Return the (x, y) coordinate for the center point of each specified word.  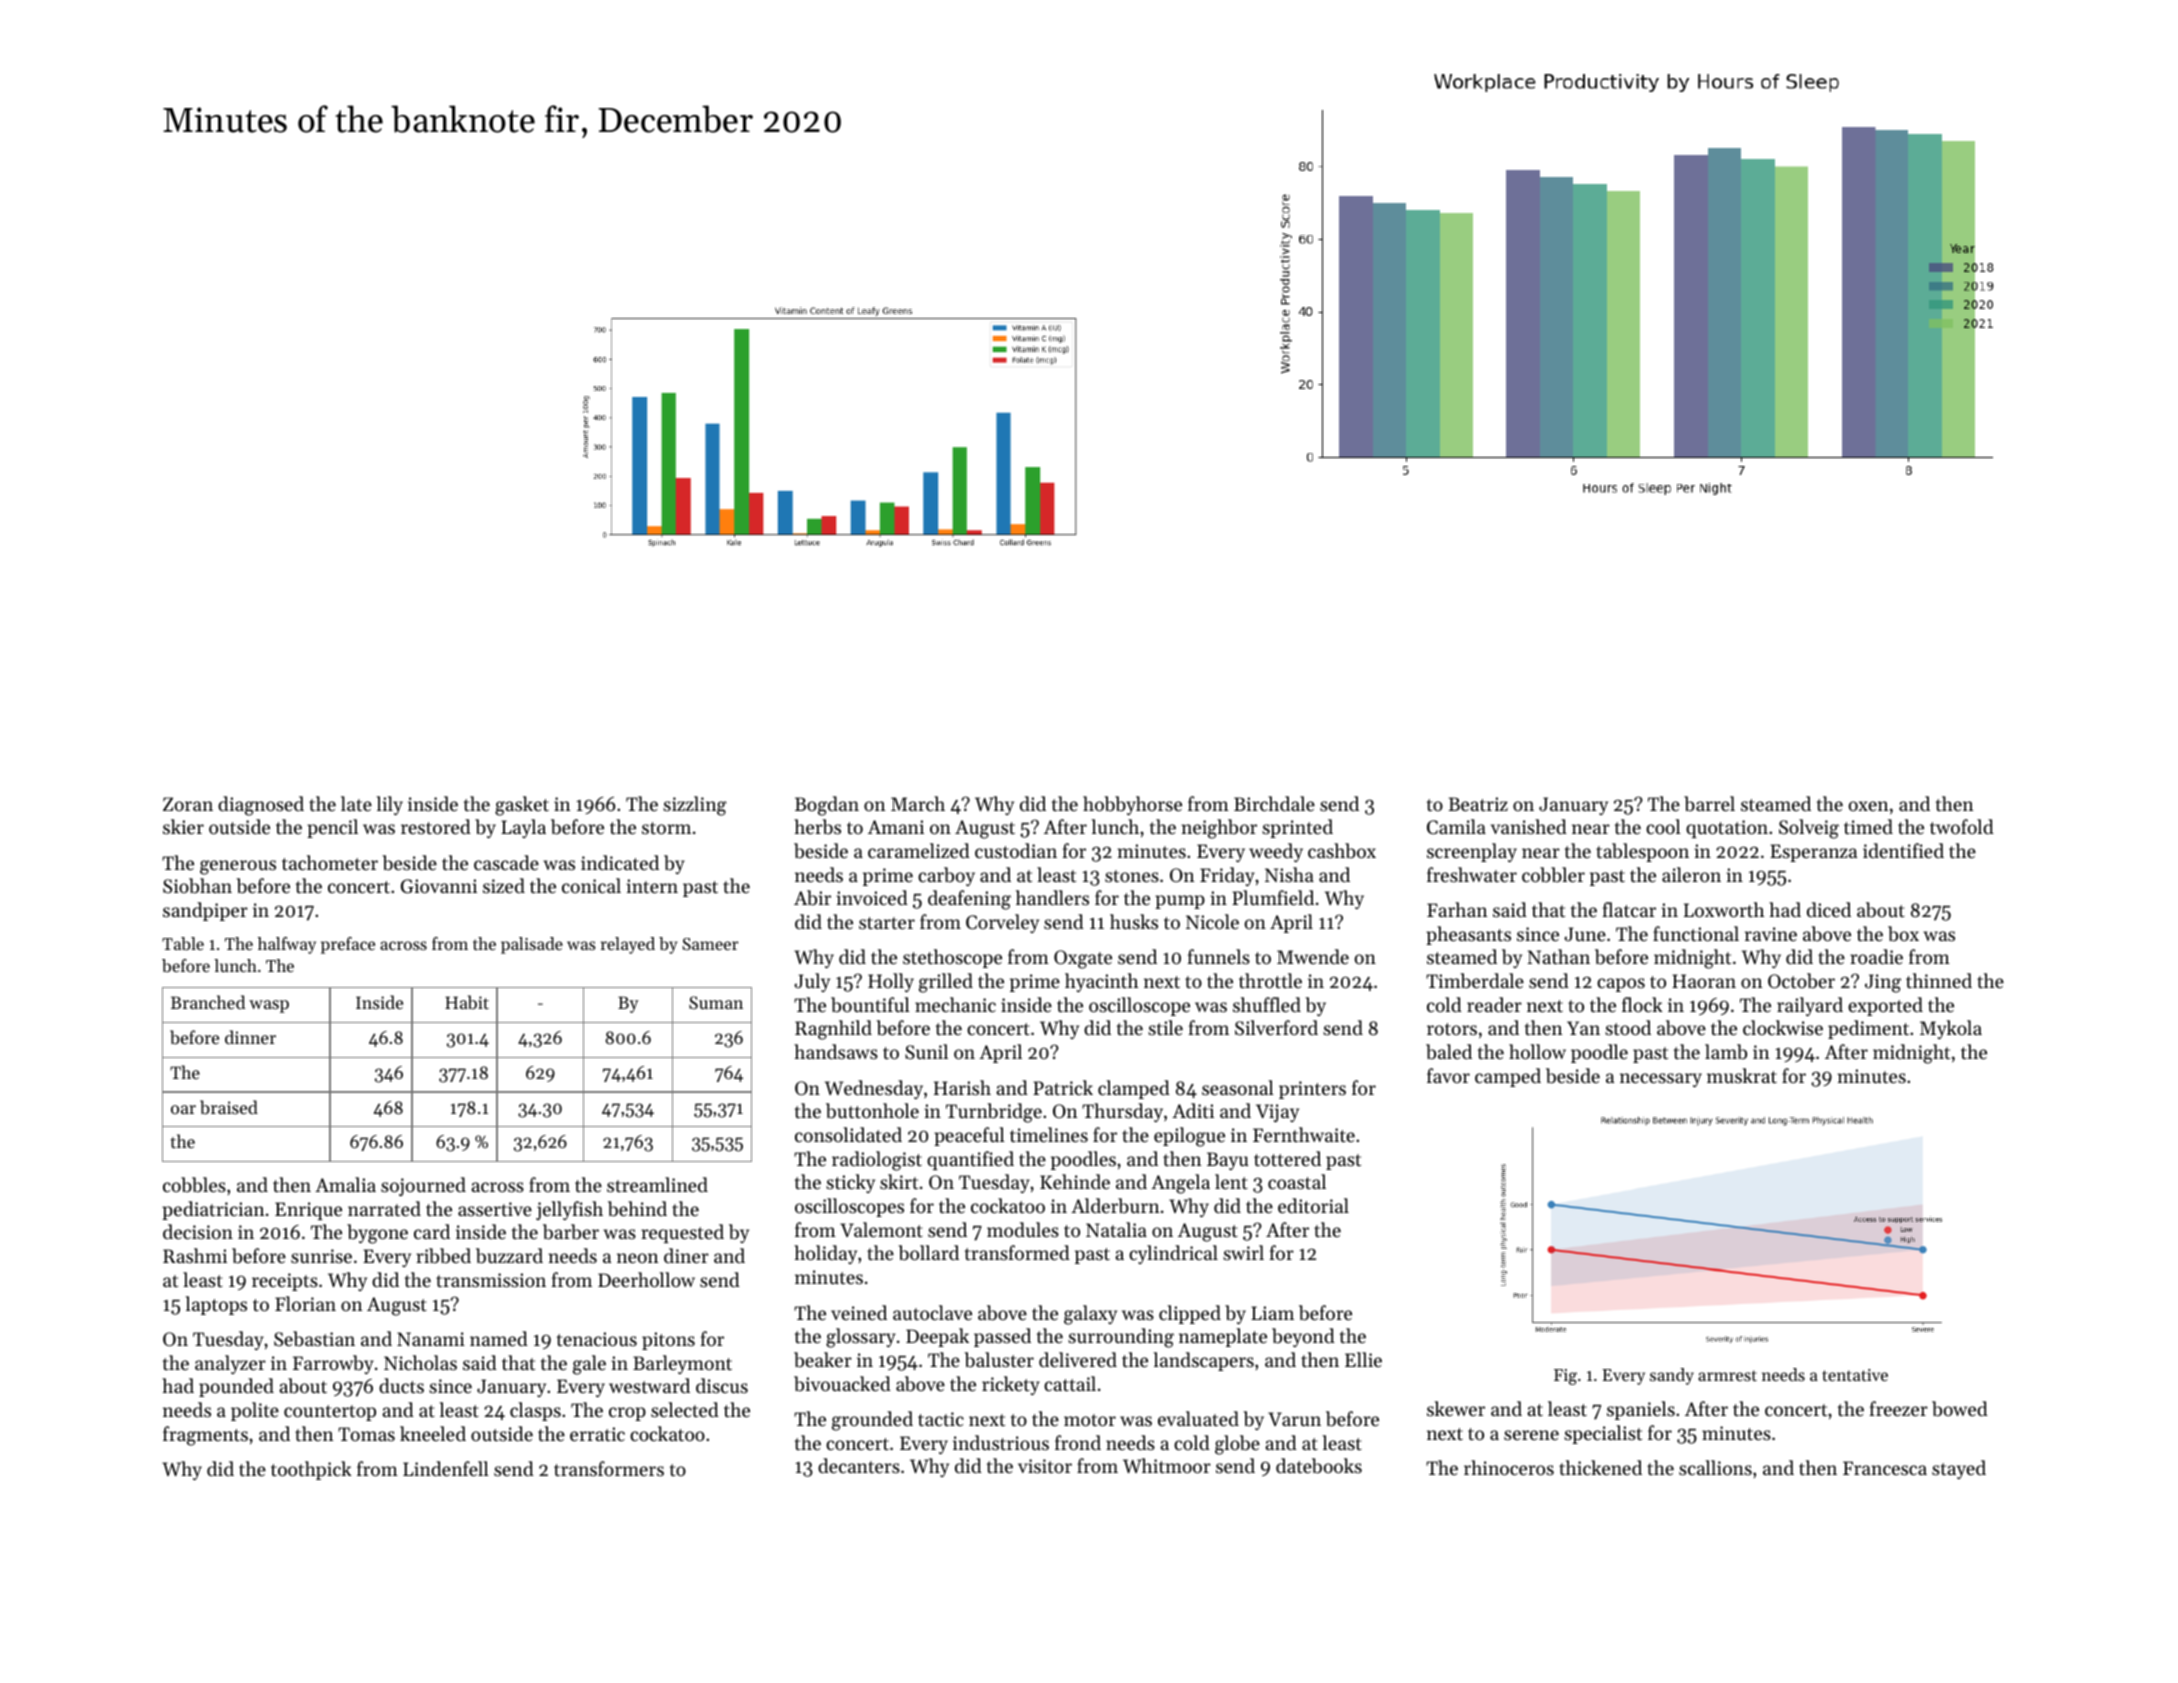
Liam (1272, 1313)
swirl (1243, 1252)
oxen (1868, 806)
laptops (216, 1305)
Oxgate (1083, 959)
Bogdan (827, 806)
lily (390, 805)
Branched (208, 1002)
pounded (236, 1387)
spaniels (1641, 1410)
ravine (1771, 934)
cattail (1070, 1383)
